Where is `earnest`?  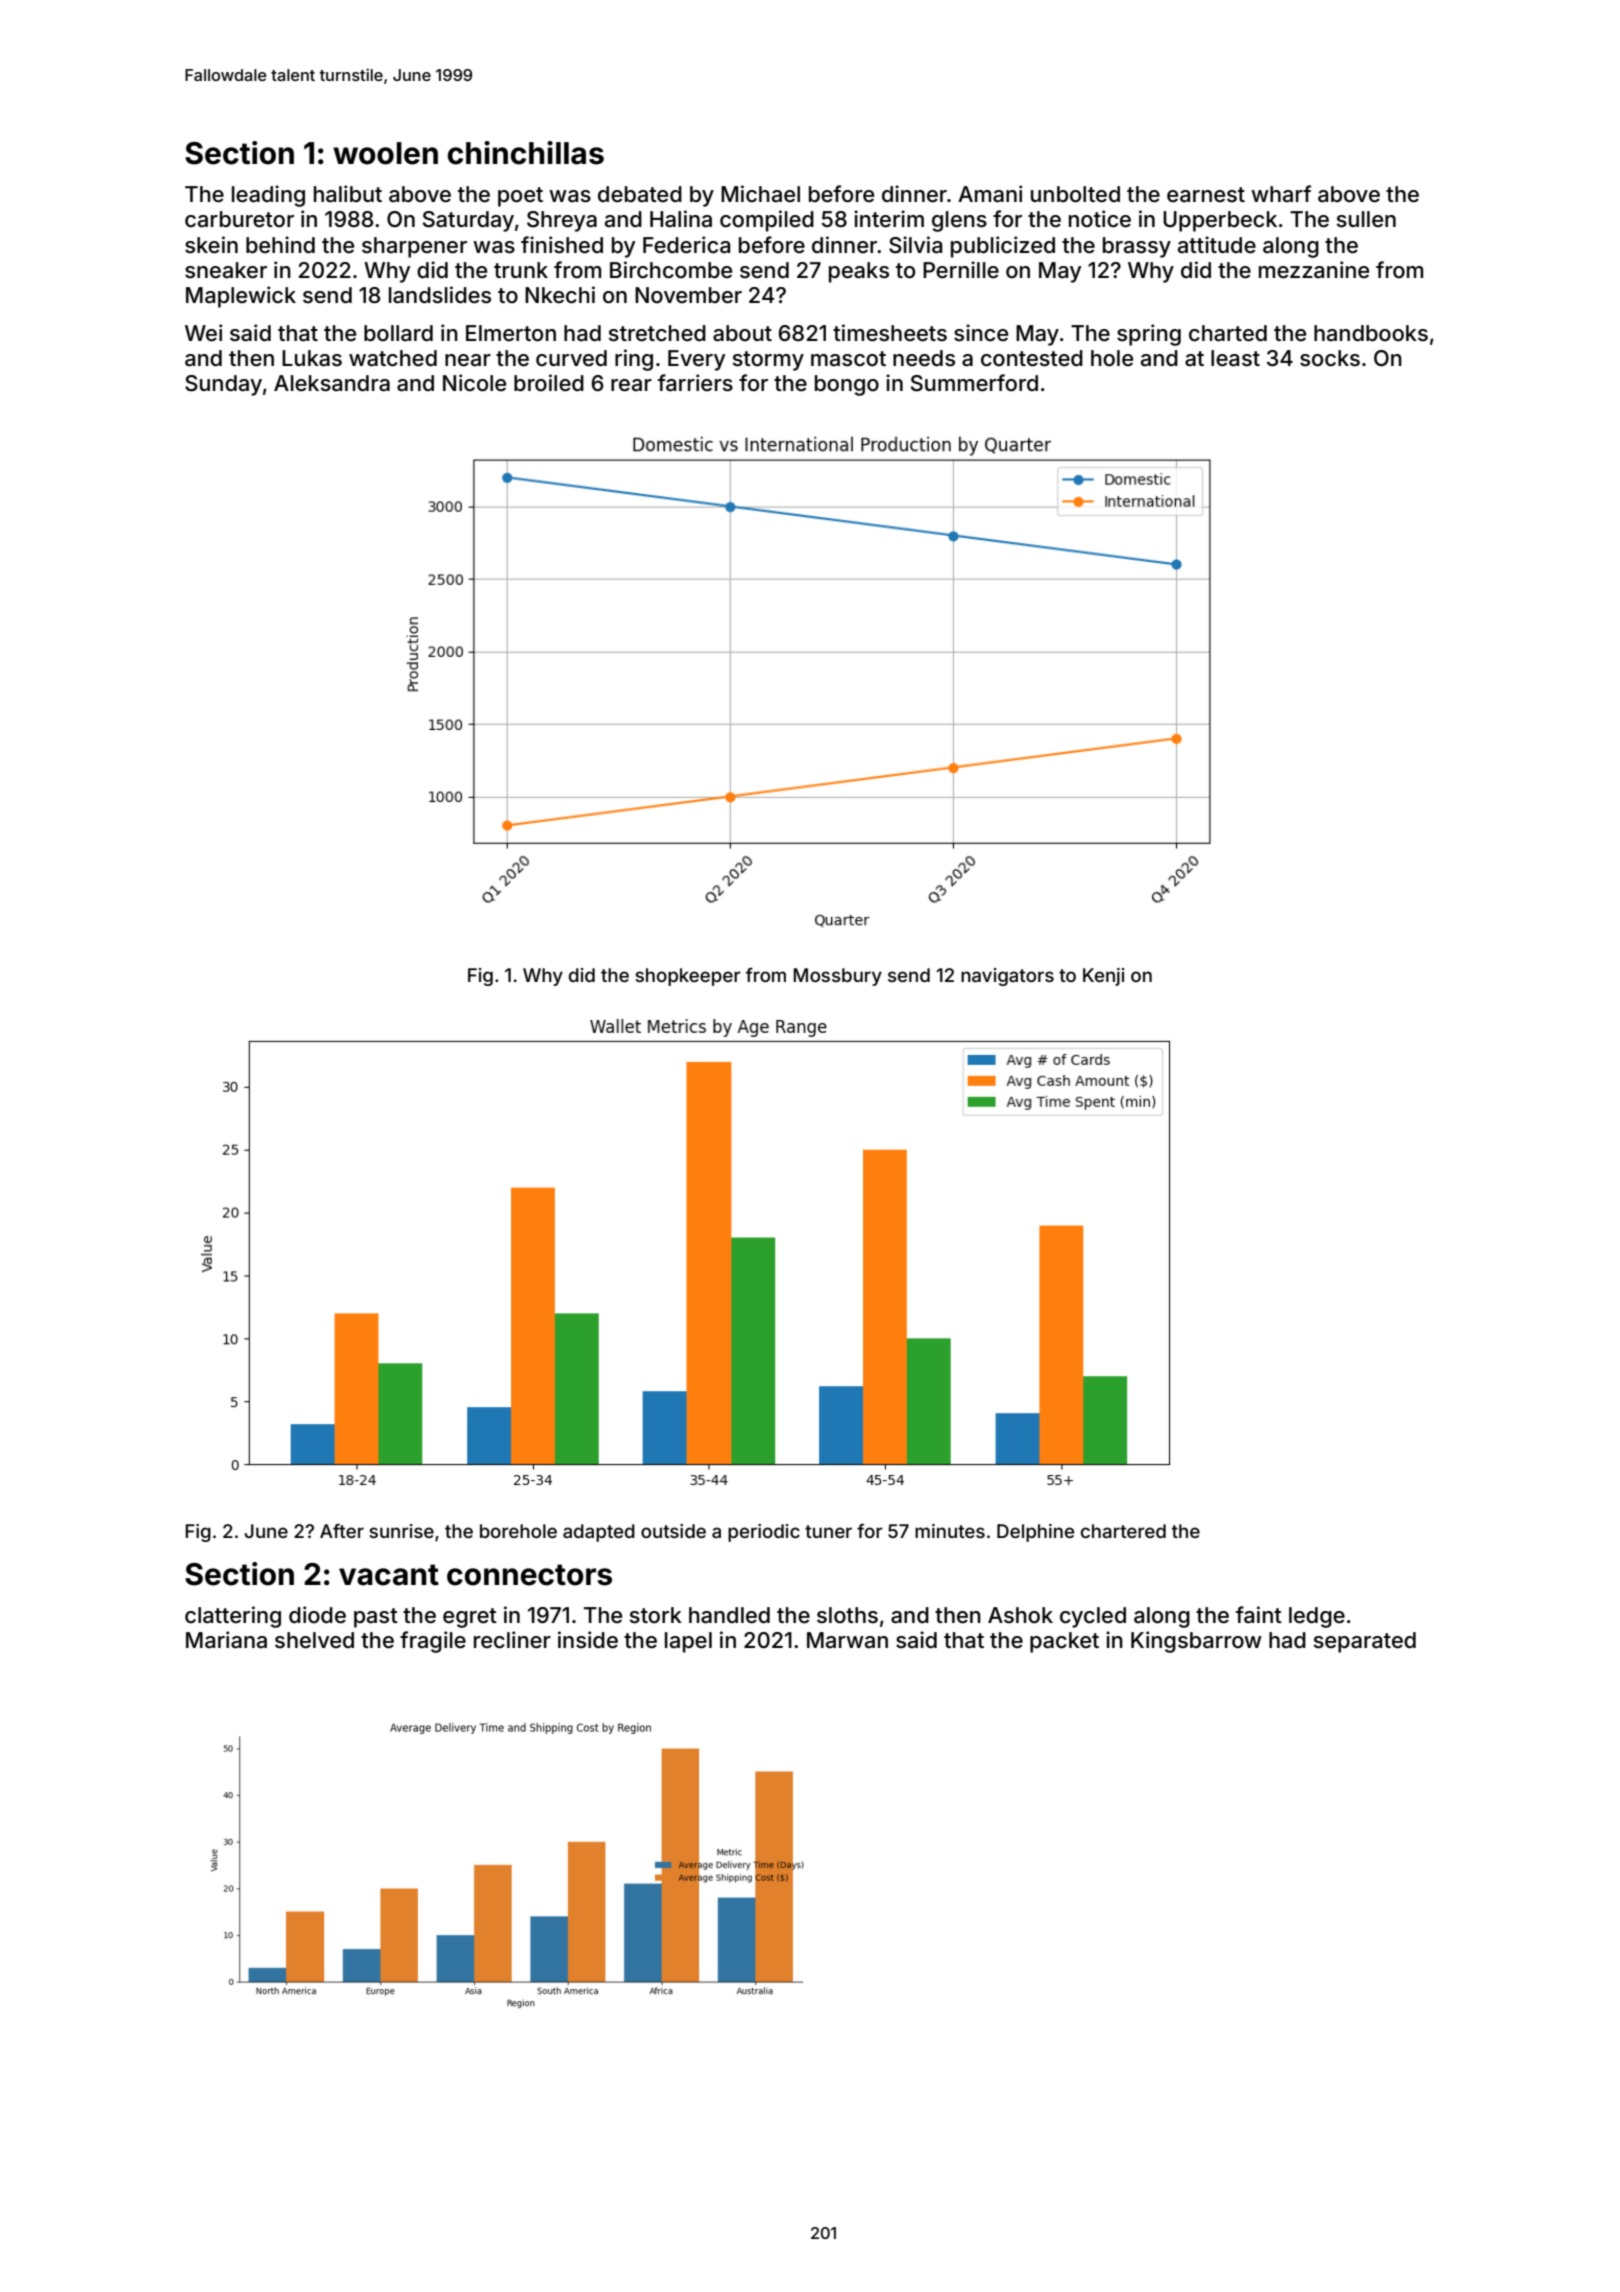 earnest is located at coordinates (1206, 195).
